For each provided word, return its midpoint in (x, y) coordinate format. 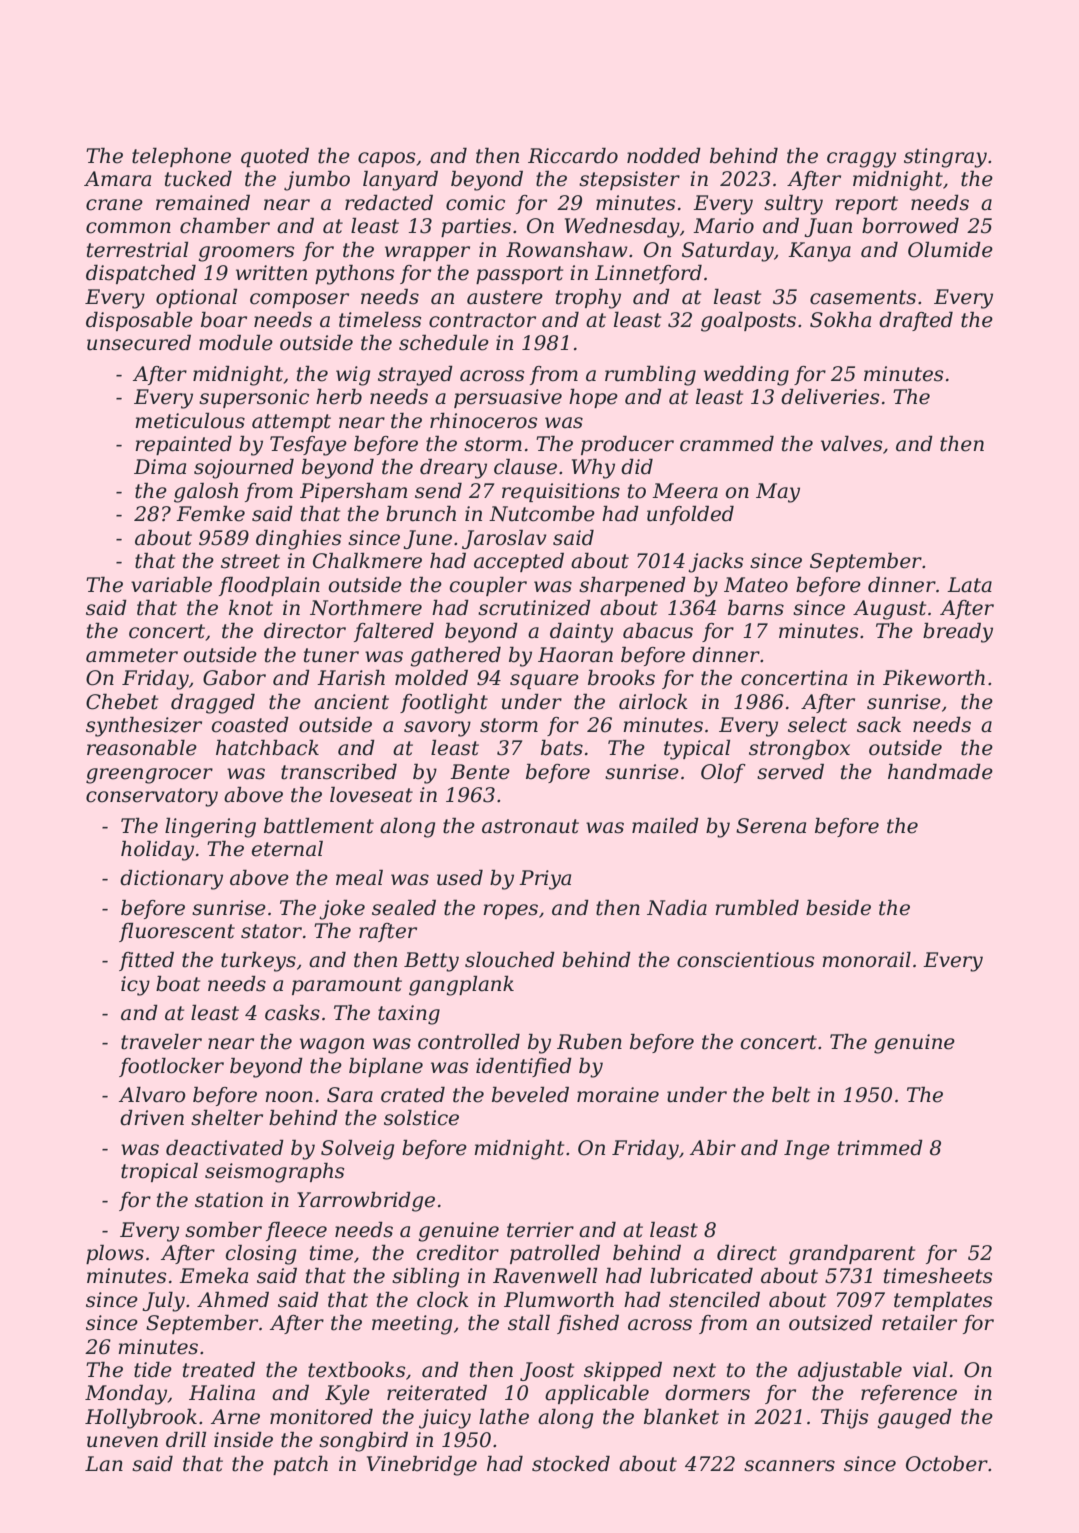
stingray (945, 158)
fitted (146, 961)
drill (186, 1440)
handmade (940, 772)
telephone (181, 157)
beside (838, 908)
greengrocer (149, 776)
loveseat (371, 795)
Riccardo (573, 156)
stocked (571, 1464)
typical (697, 750)
